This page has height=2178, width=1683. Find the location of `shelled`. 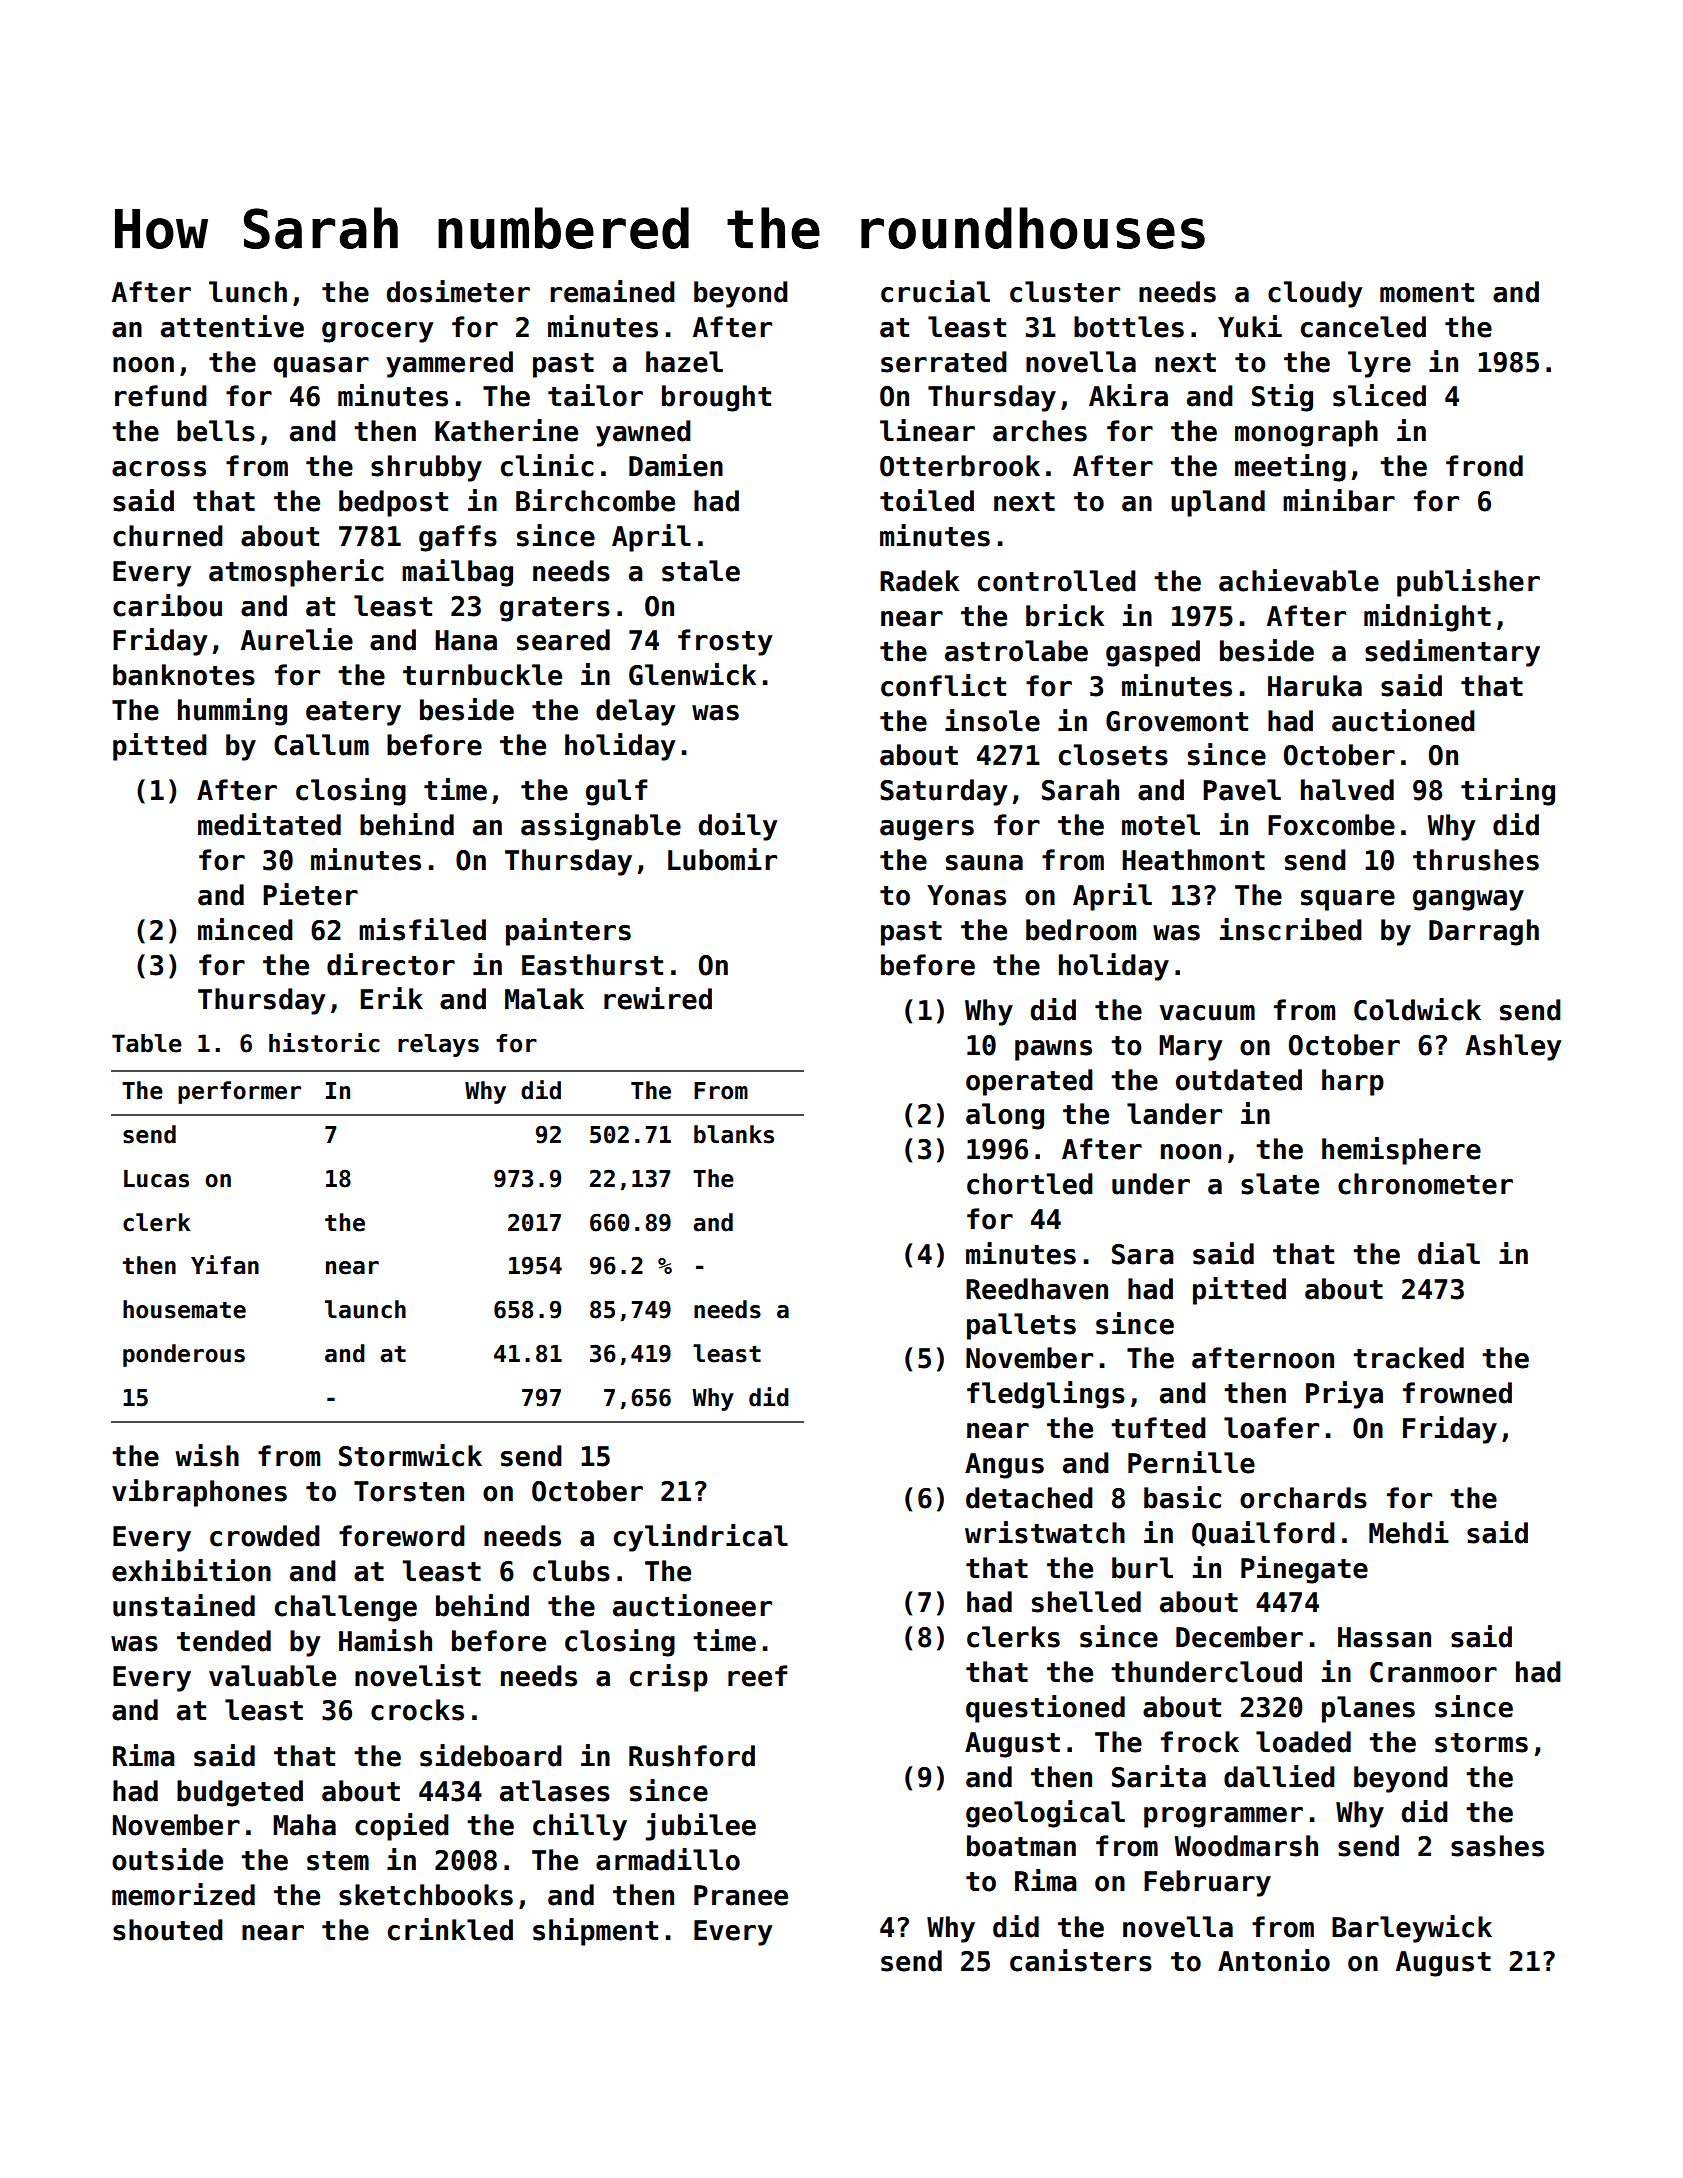

shelled is located at coordinates (1086, 1602).
